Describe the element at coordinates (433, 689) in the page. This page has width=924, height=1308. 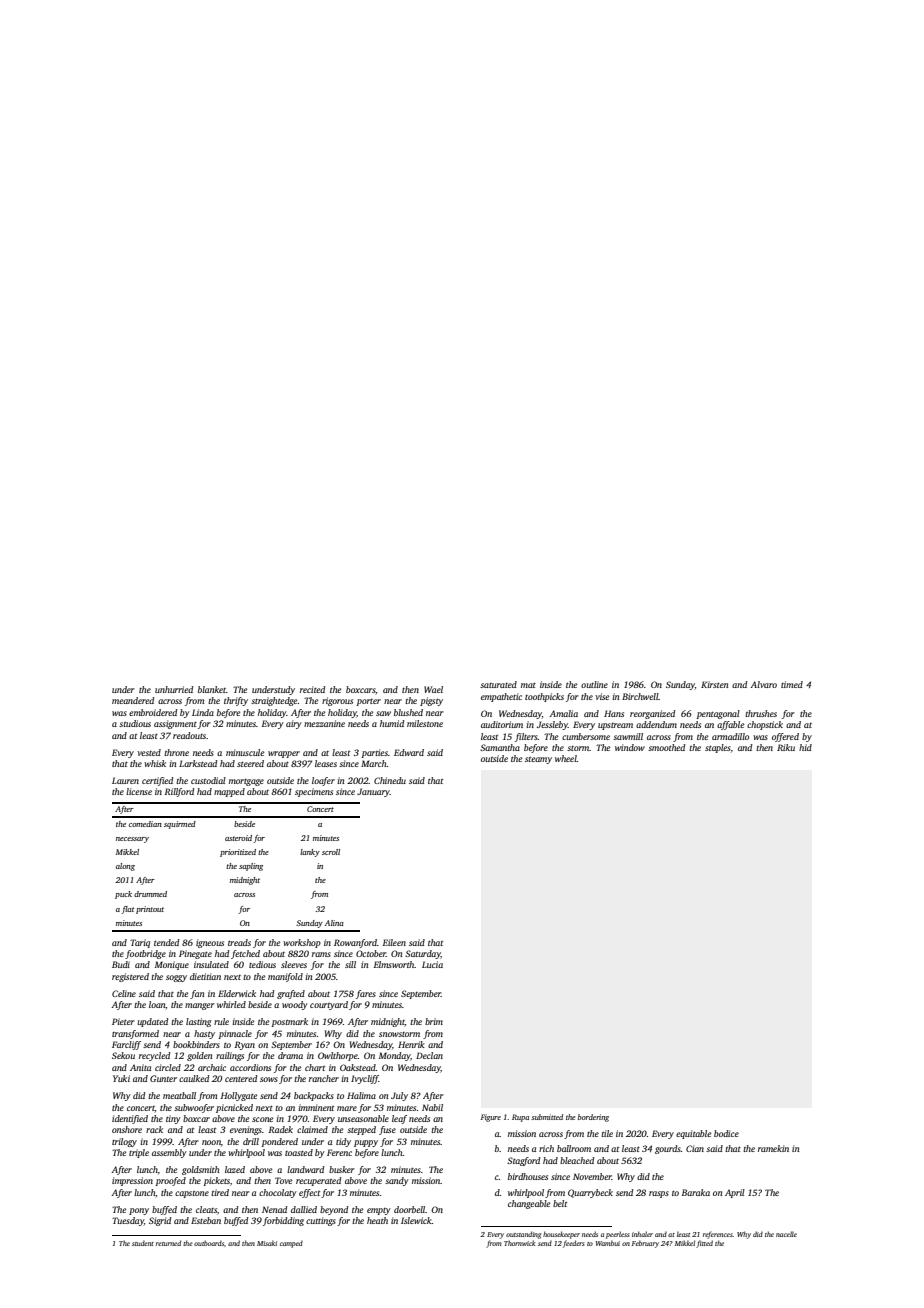
I see `Wael` at that location.
